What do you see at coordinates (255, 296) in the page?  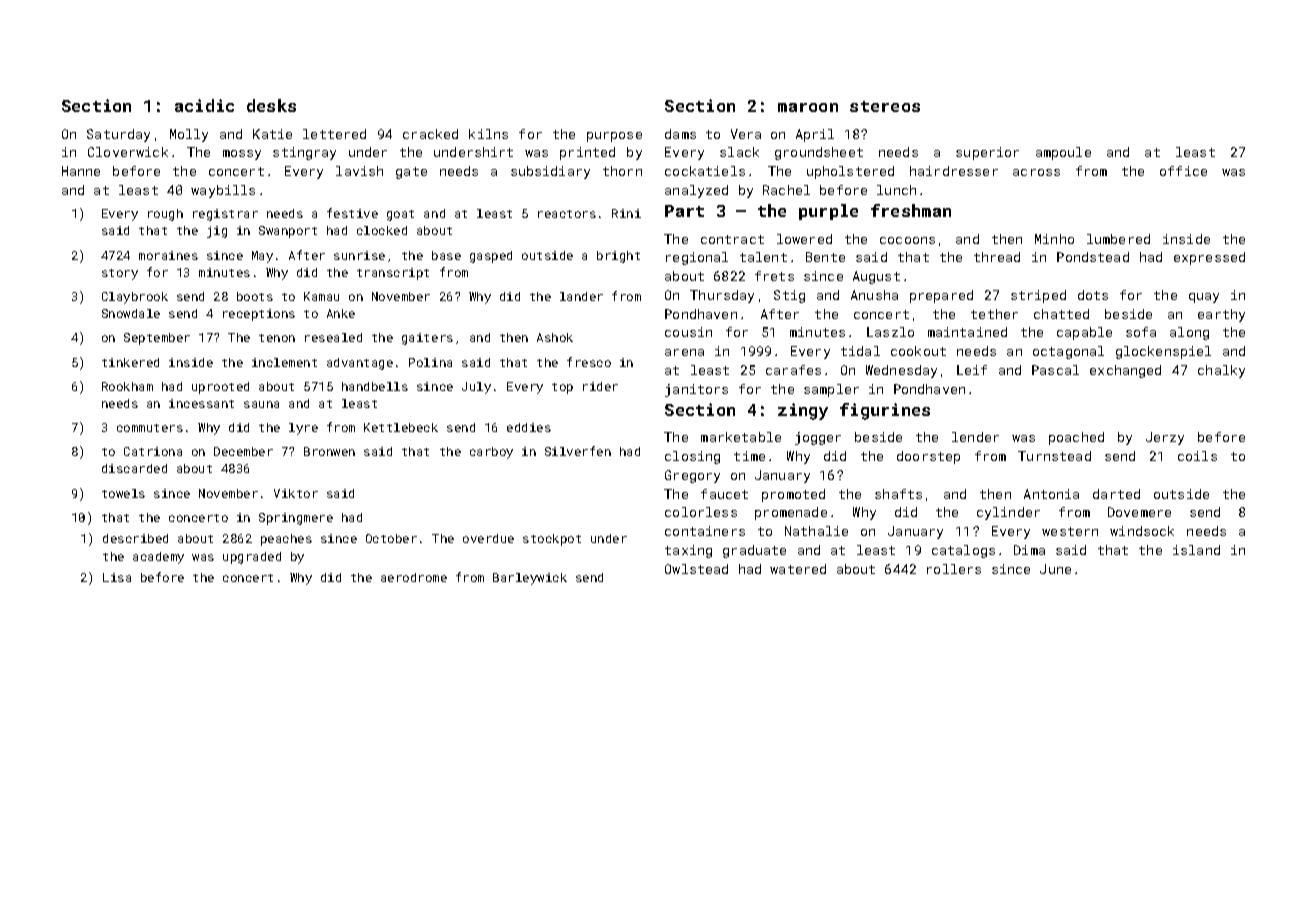 I see `boots` at bounding box center [255, 296].
